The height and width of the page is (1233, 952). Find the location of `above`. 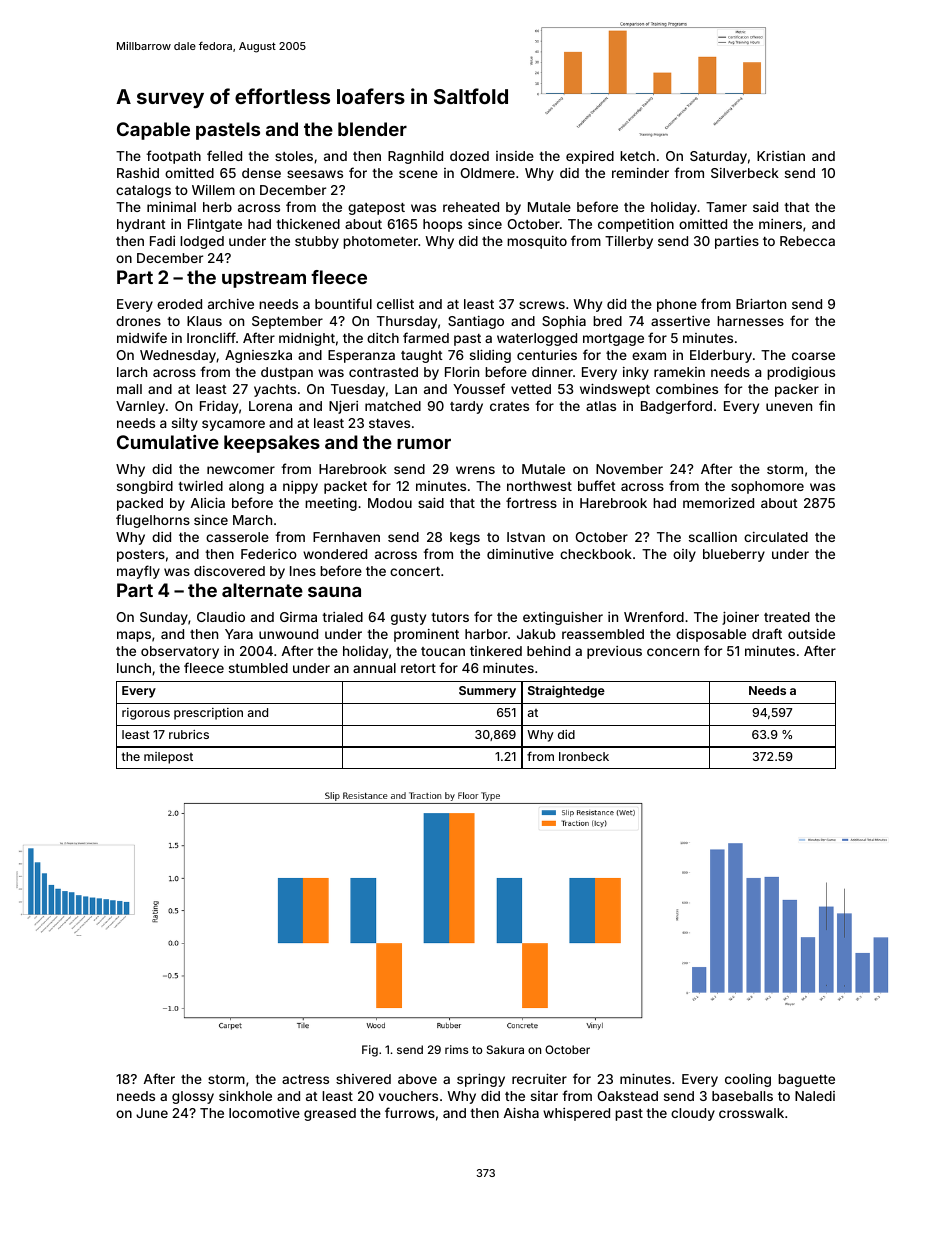

above is located at coordinates (417, 1079).
